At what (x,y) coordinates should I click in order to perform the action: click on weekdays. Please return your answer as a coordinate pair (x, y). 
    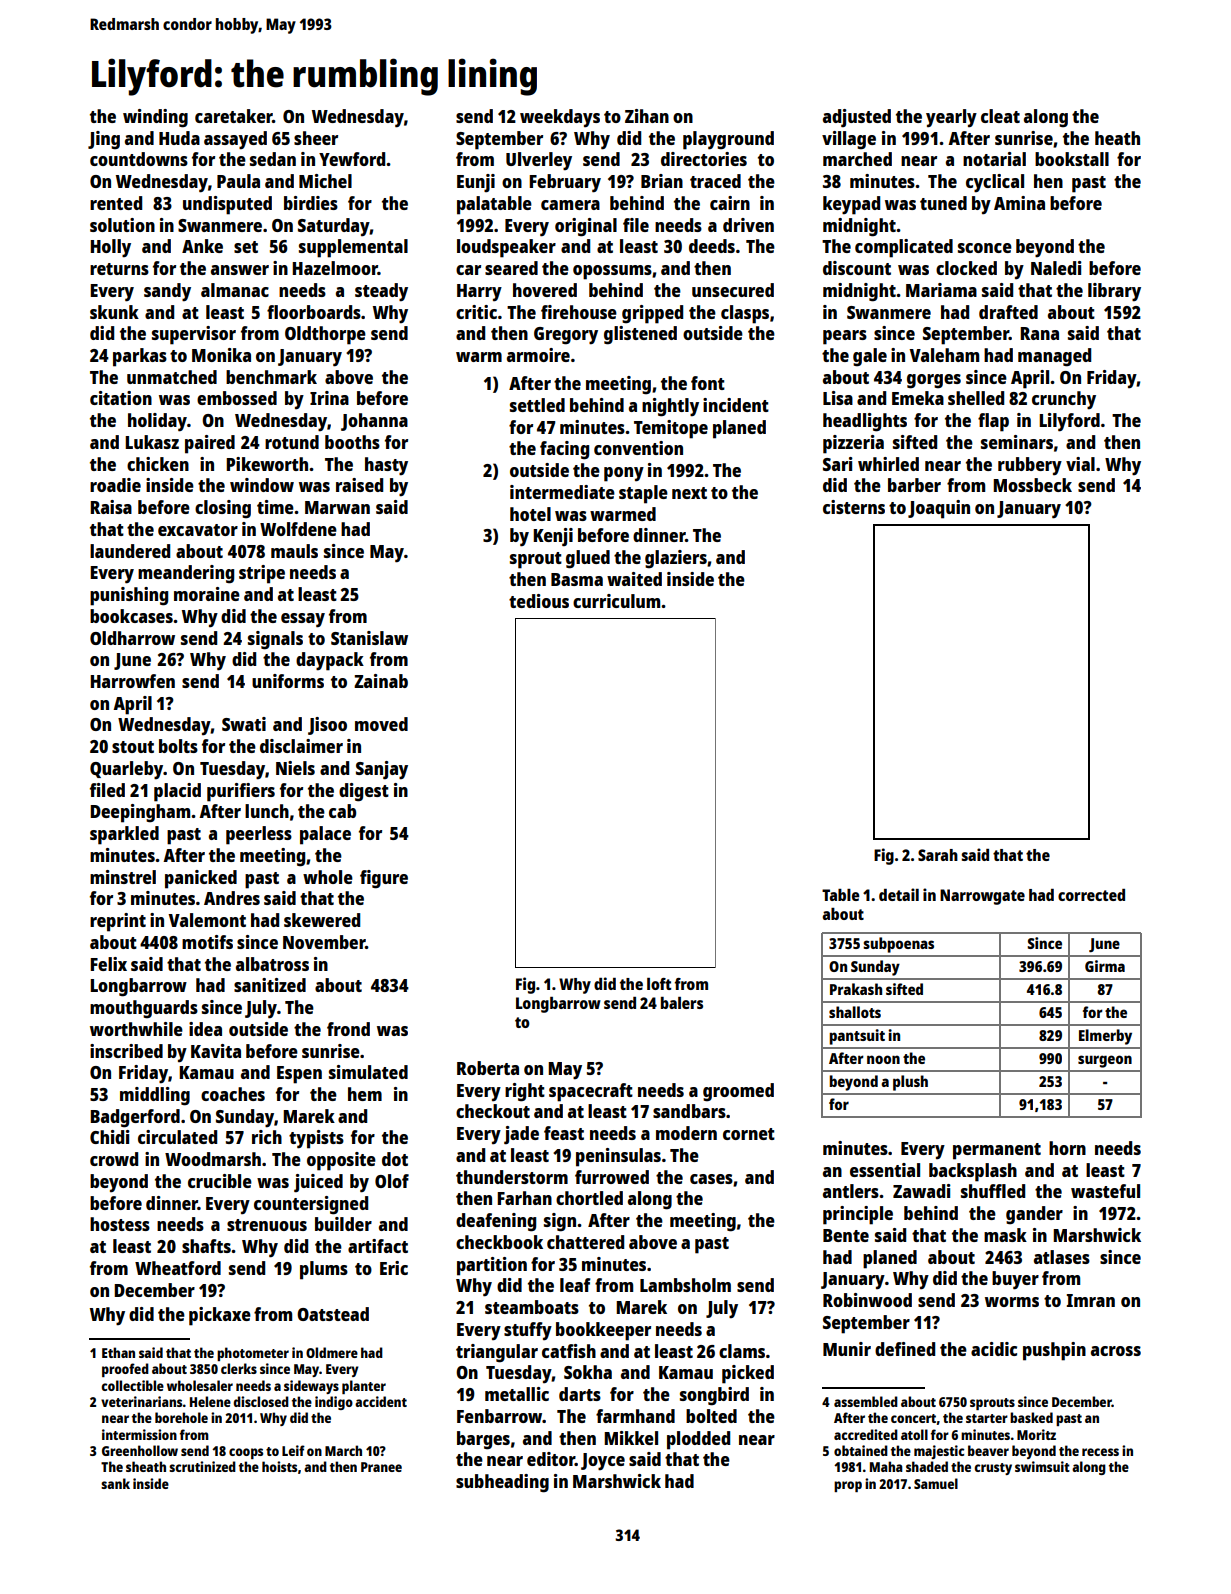
    Looking at the image, I should click on (560, 118).
